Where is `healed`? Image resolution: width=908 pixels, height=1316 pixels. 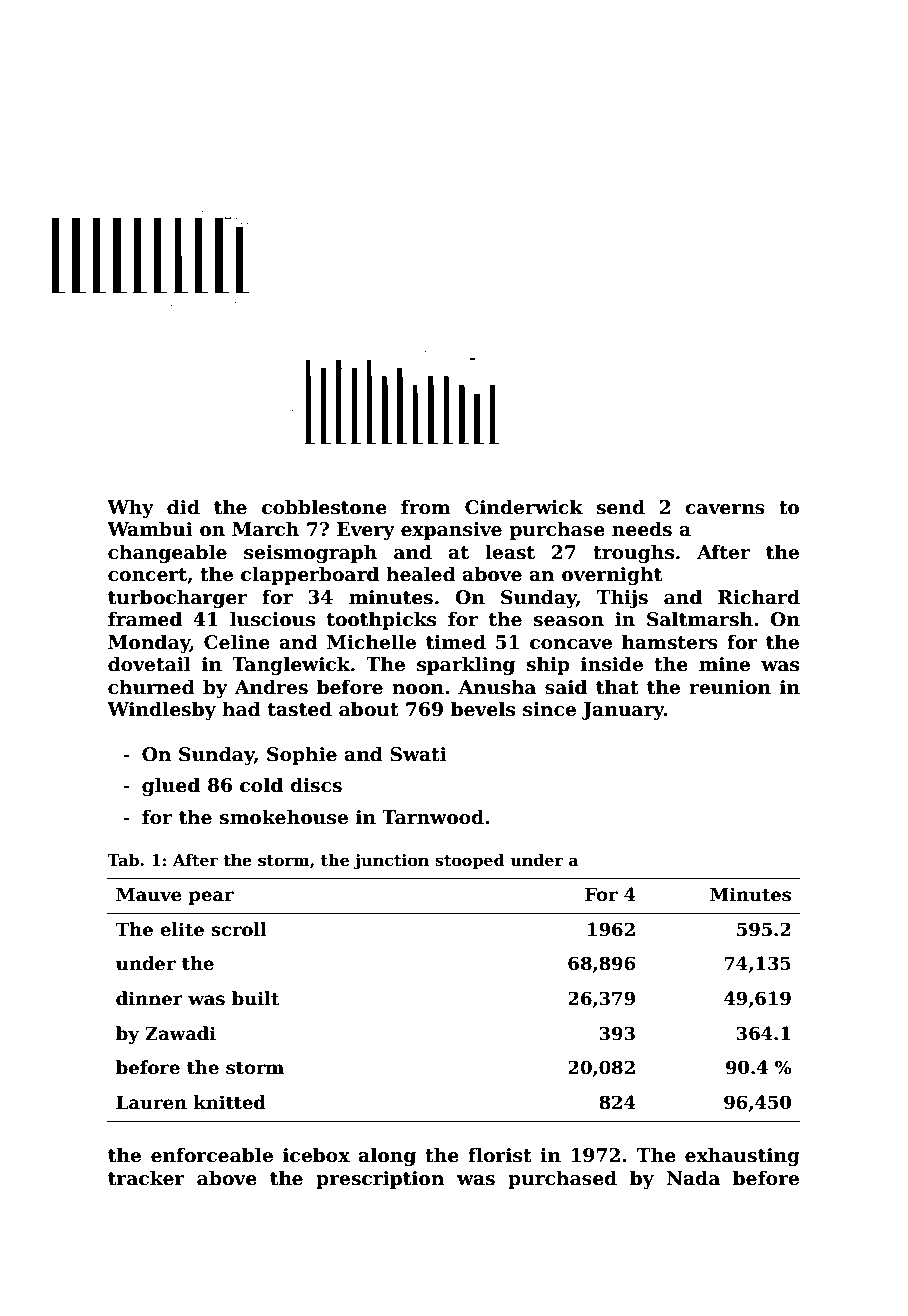 healed is located at coordinates (421, 574).
